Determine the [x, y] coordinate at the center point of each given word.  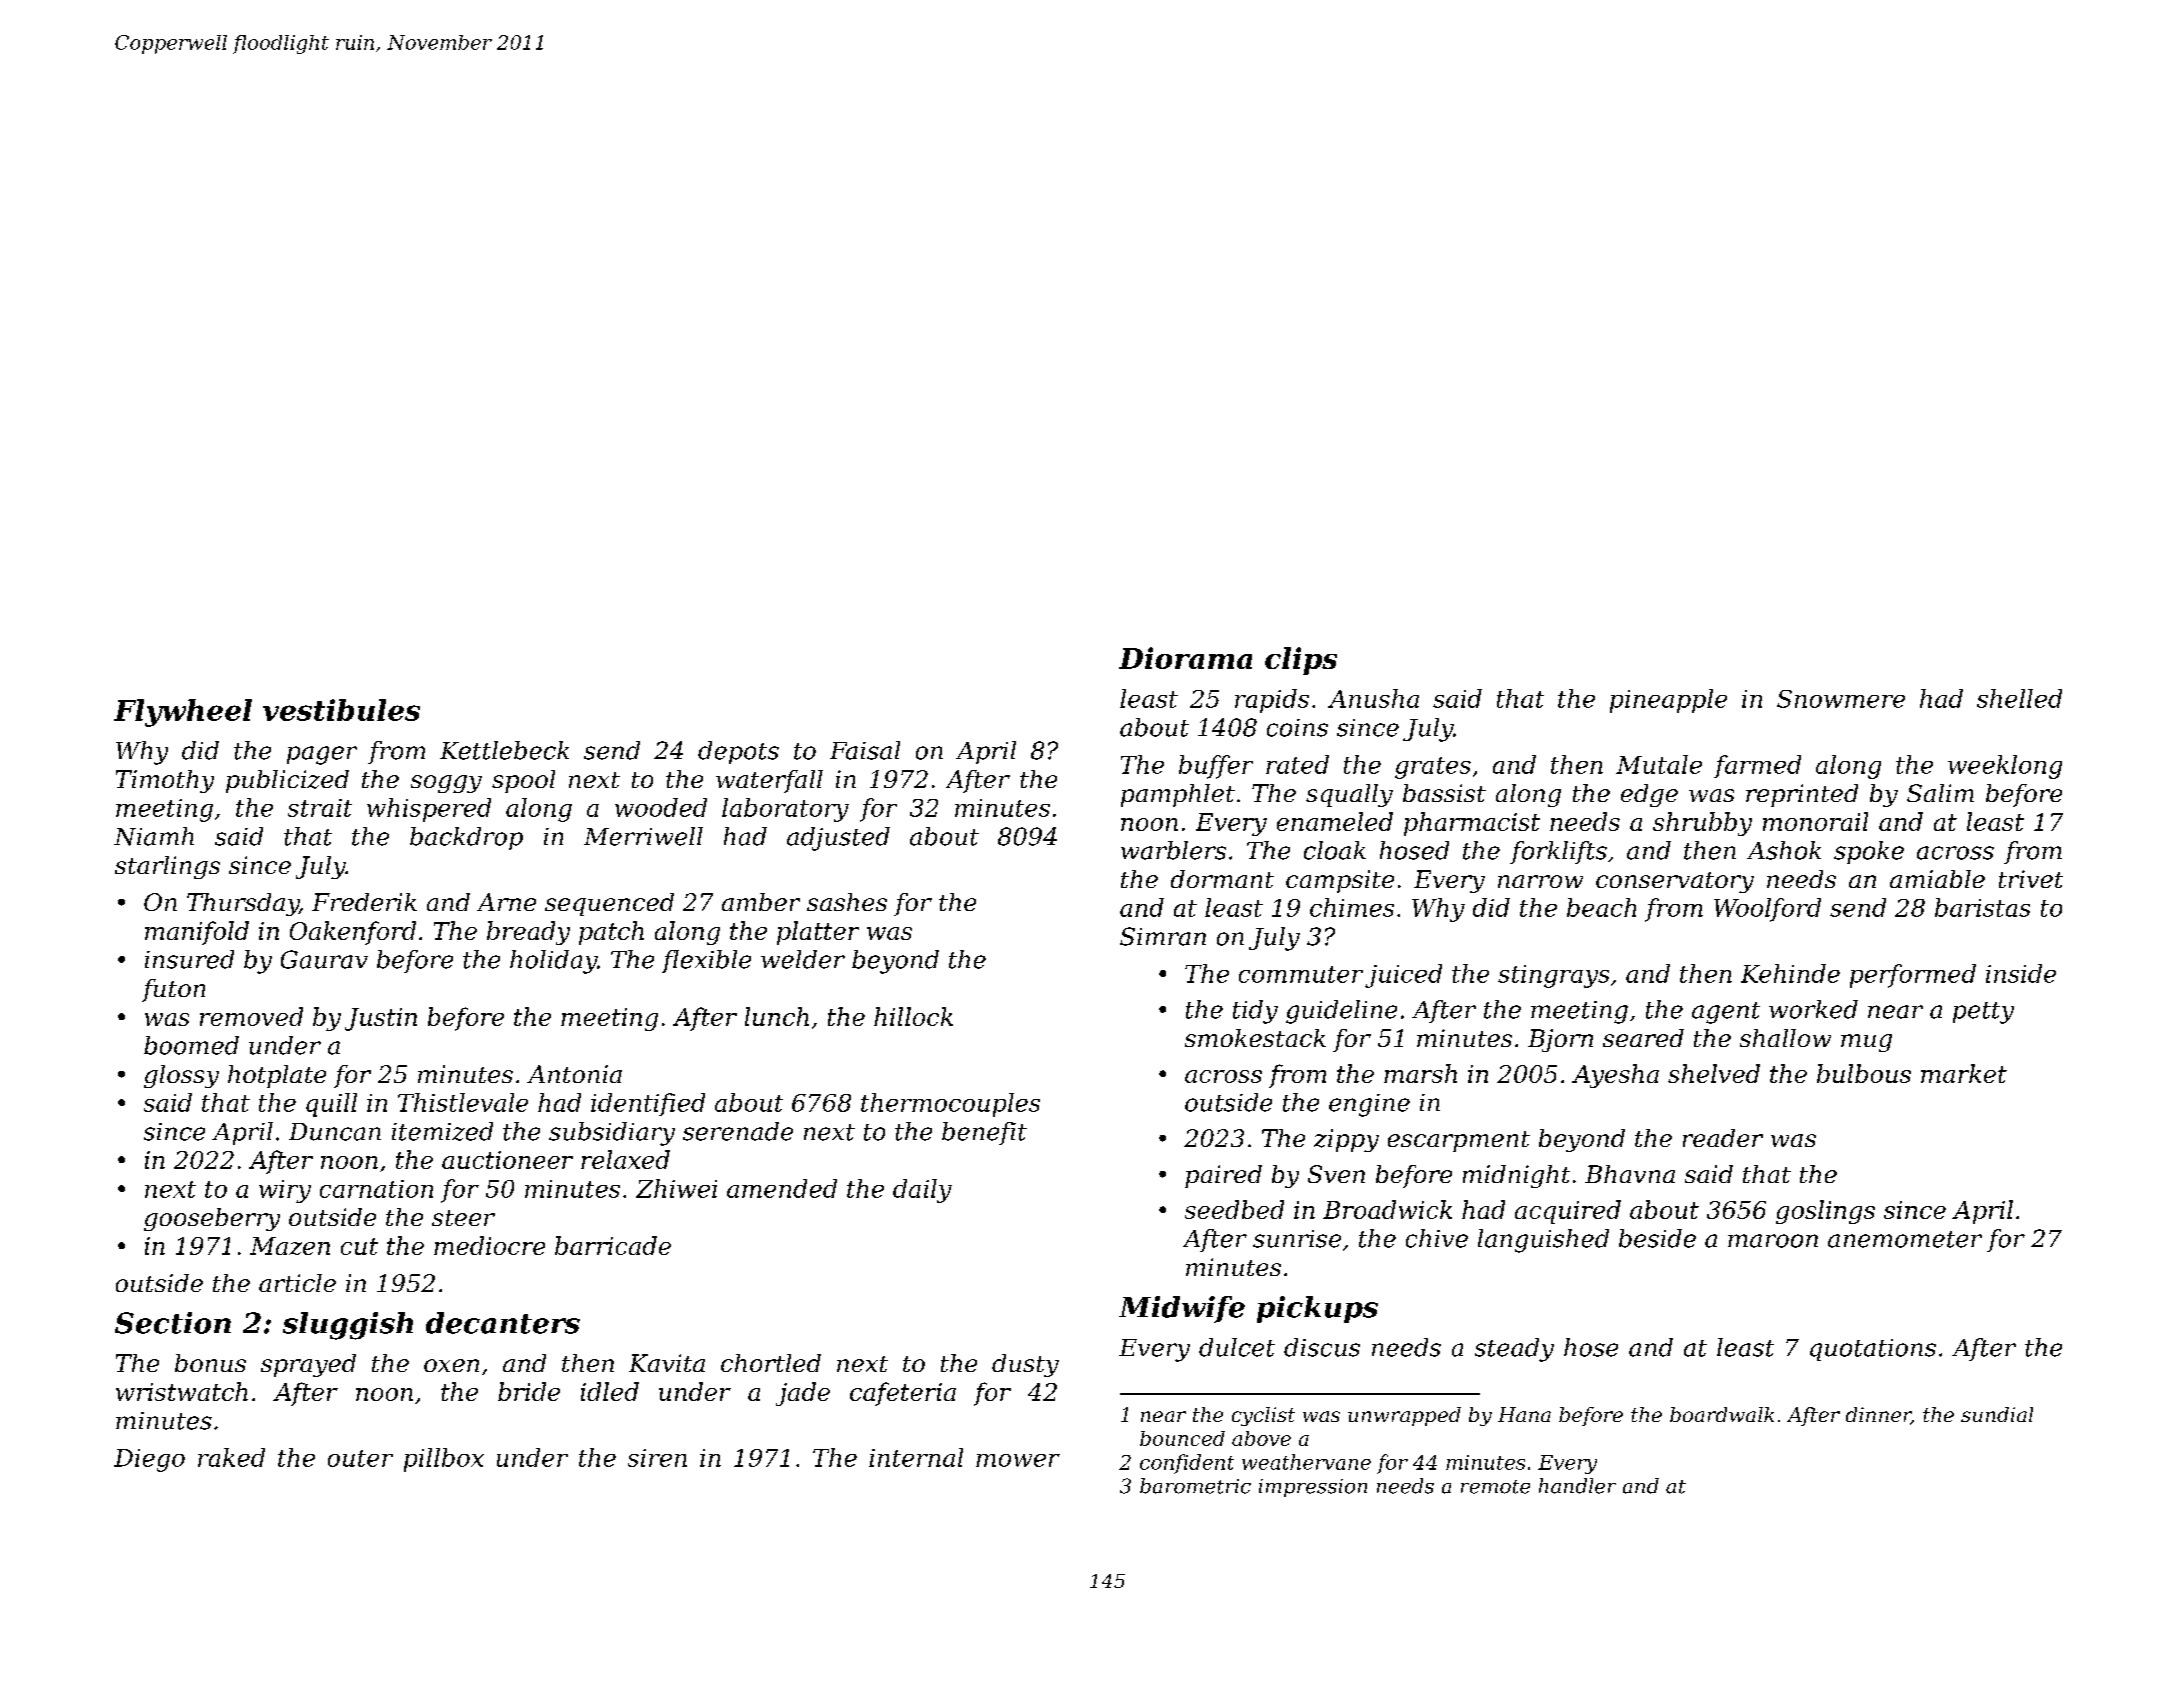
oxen [451, 1365]
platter [818, 933]
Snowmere [1841, 699]
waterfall [769, 781]
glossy [181, 1076]
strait [320, 808]
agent [1726, 1013]
